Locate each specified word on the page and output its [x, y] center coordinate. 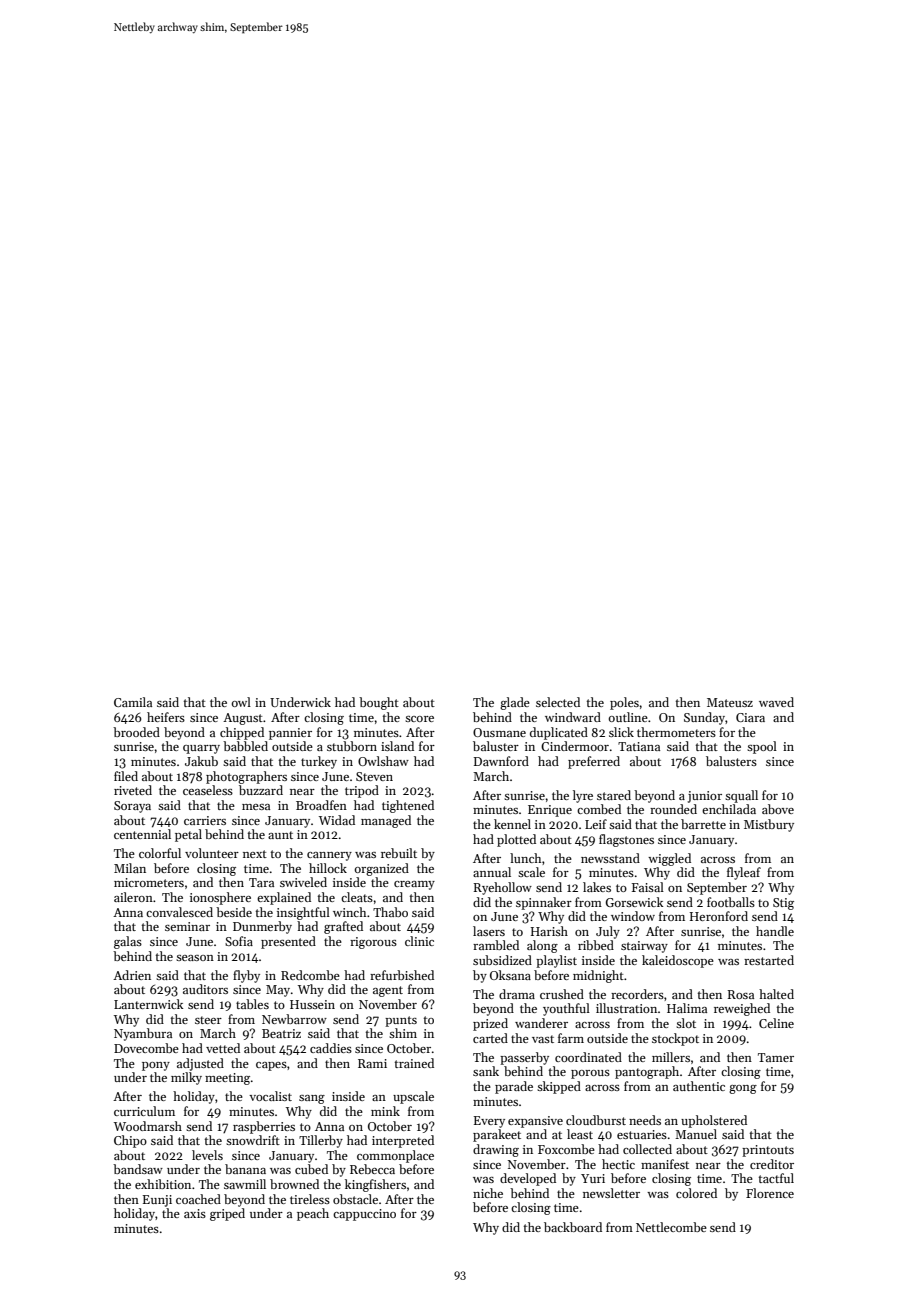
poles [624, 703]
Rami [372, 1063]
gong [743, 1089]
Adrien [132, 975]
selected [558, 702]
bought [379, 703]
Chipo [130, 1141]
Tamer [776, 1057]
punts [401, 1021]
